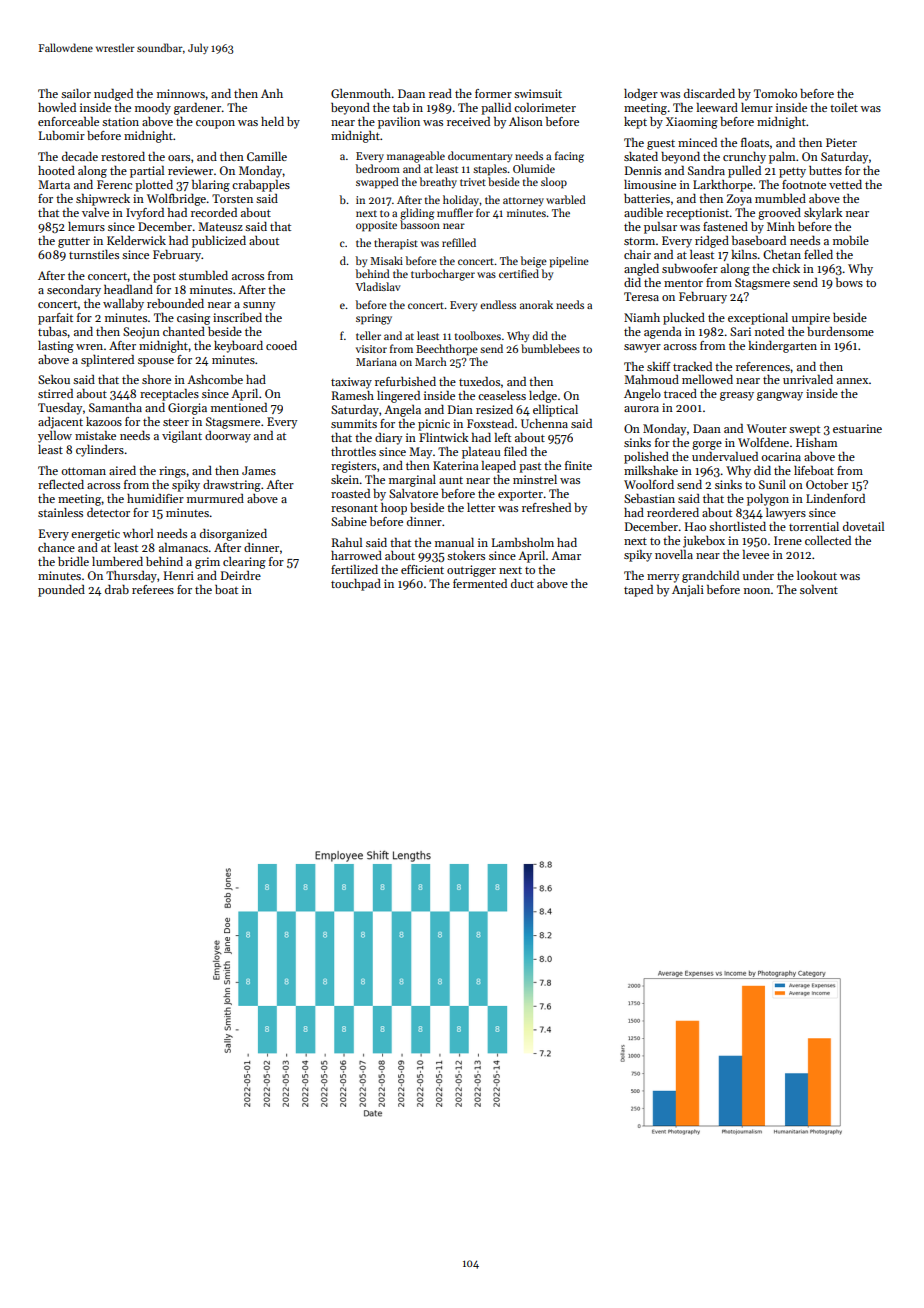 Image resolution: width=924 pixels, height=1308 pixels. I want to click on reflected, so click(61, 484).
